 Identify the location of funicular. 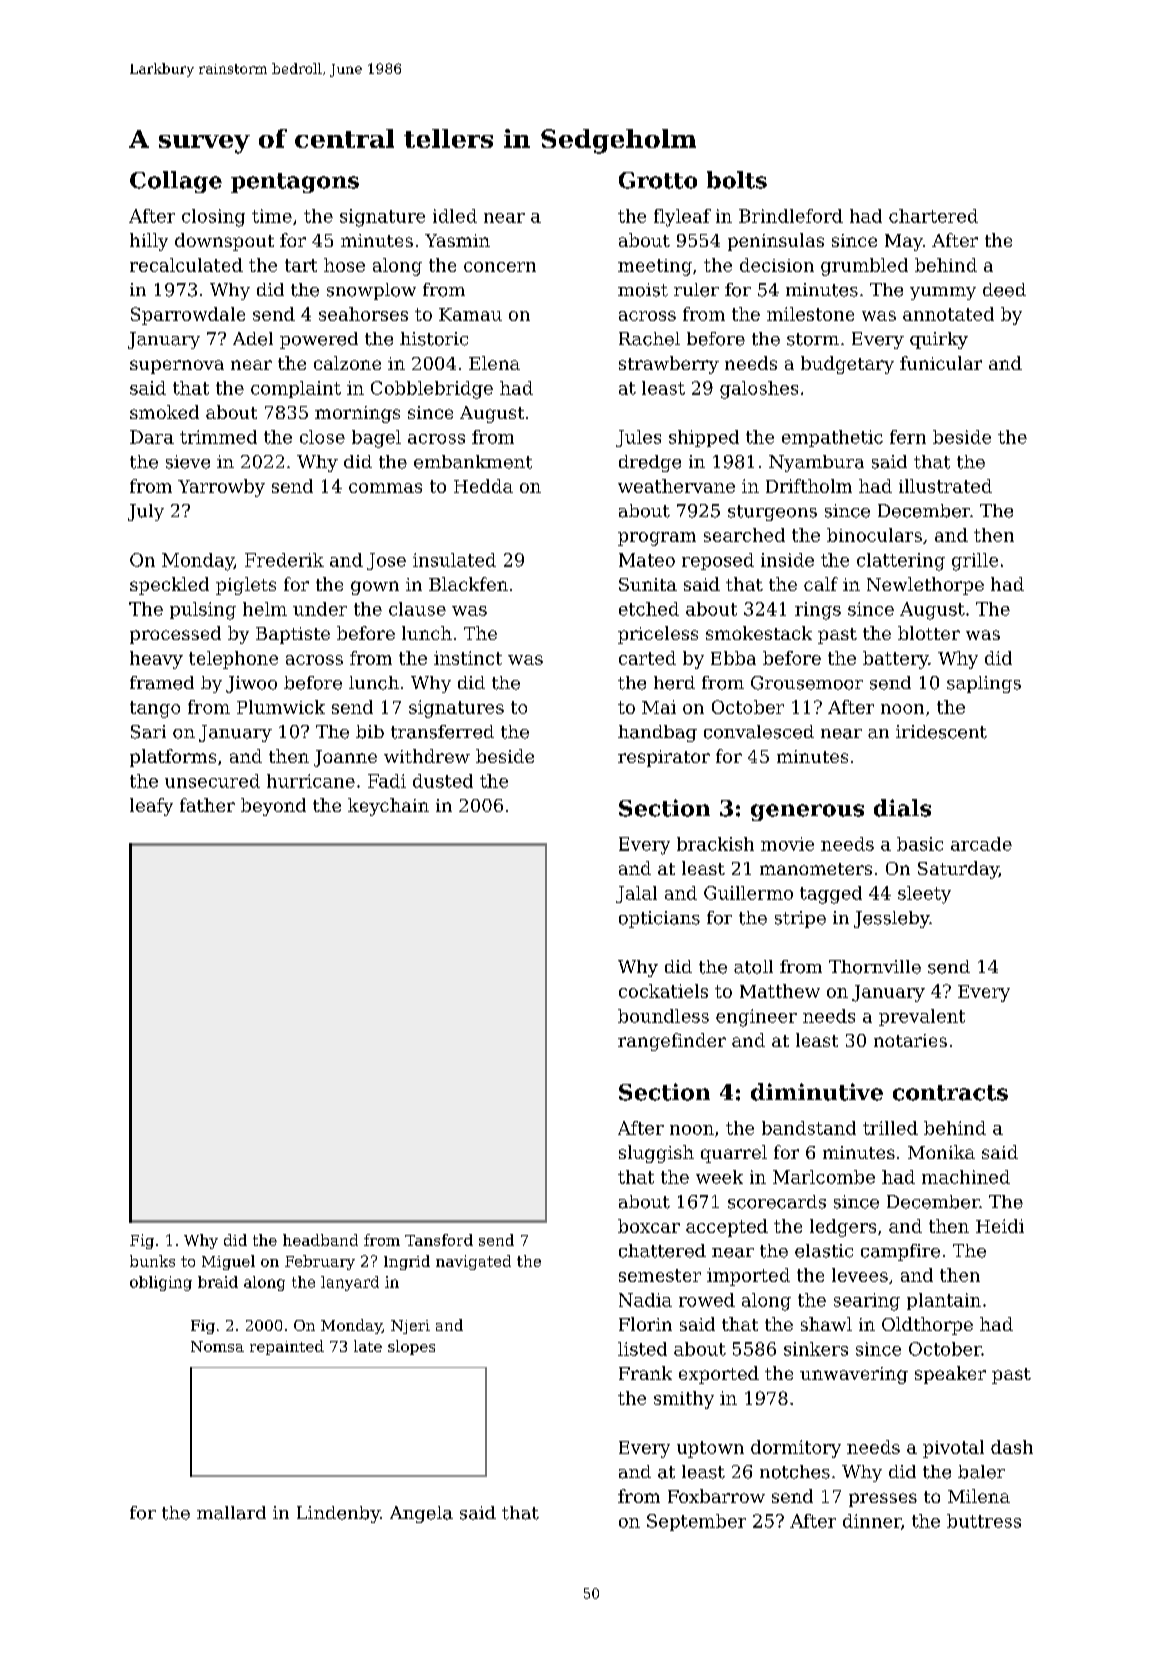
(941, 363).
